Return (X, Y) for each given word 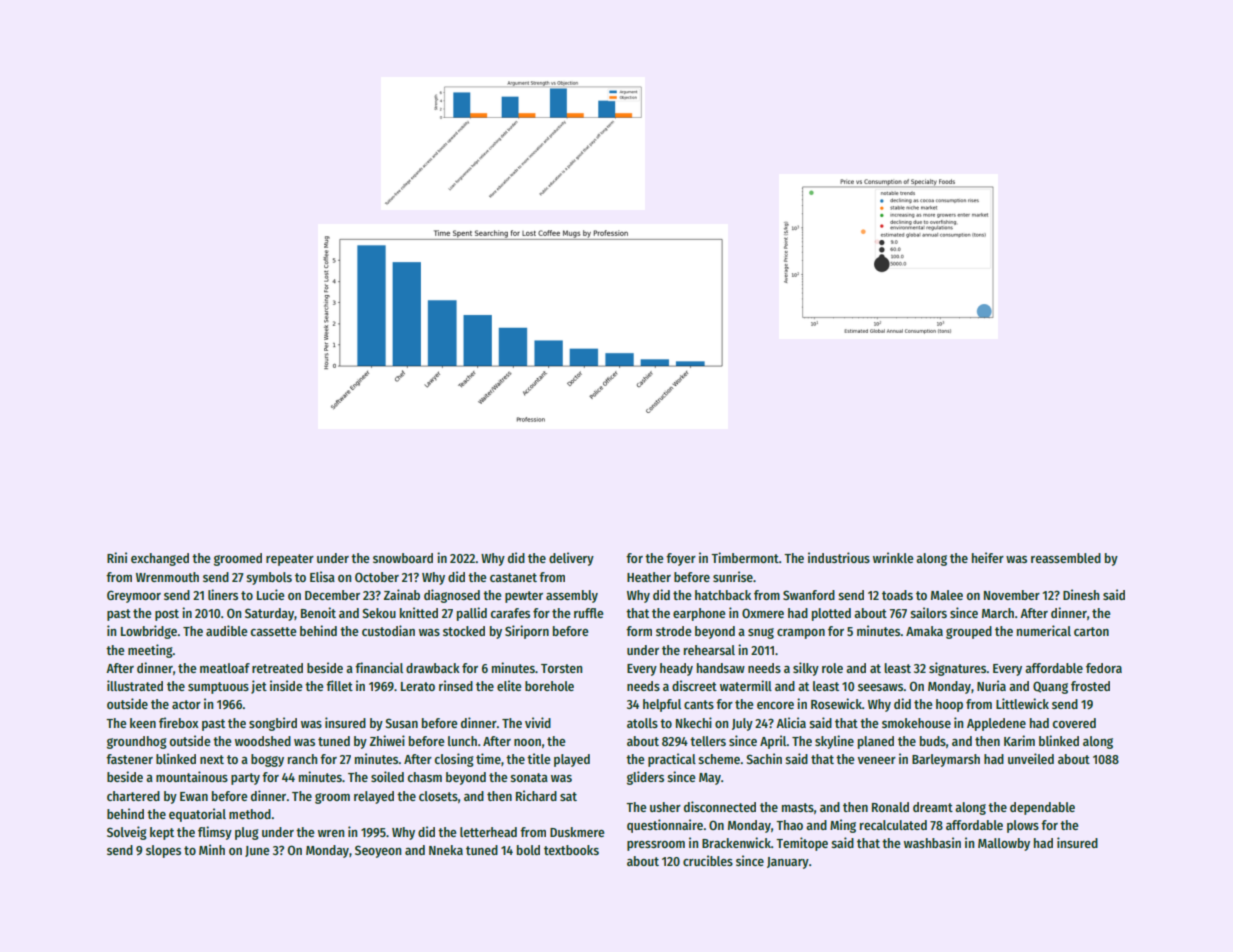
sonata (529, 777)
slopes (163, 851)
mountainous (192, 776)
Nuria (991, 685)
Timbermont (745, 557)
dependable (1042, 808)
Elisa (322, 576)
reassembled (1066, 558)
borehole (549, 686)
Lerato (418, 686)
